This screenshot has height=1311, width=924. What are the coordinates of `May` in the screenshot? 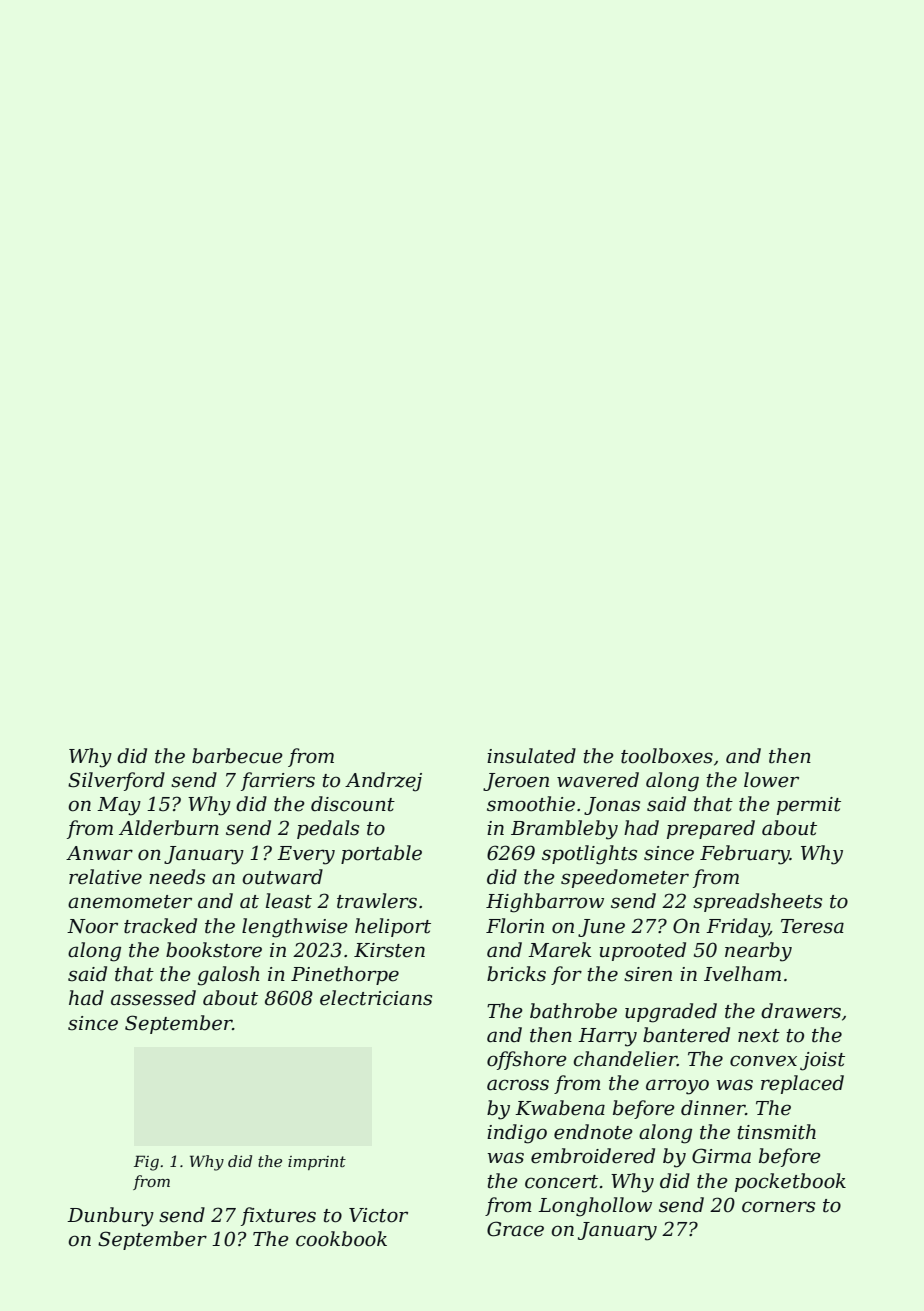 It's located at (119, 806).
